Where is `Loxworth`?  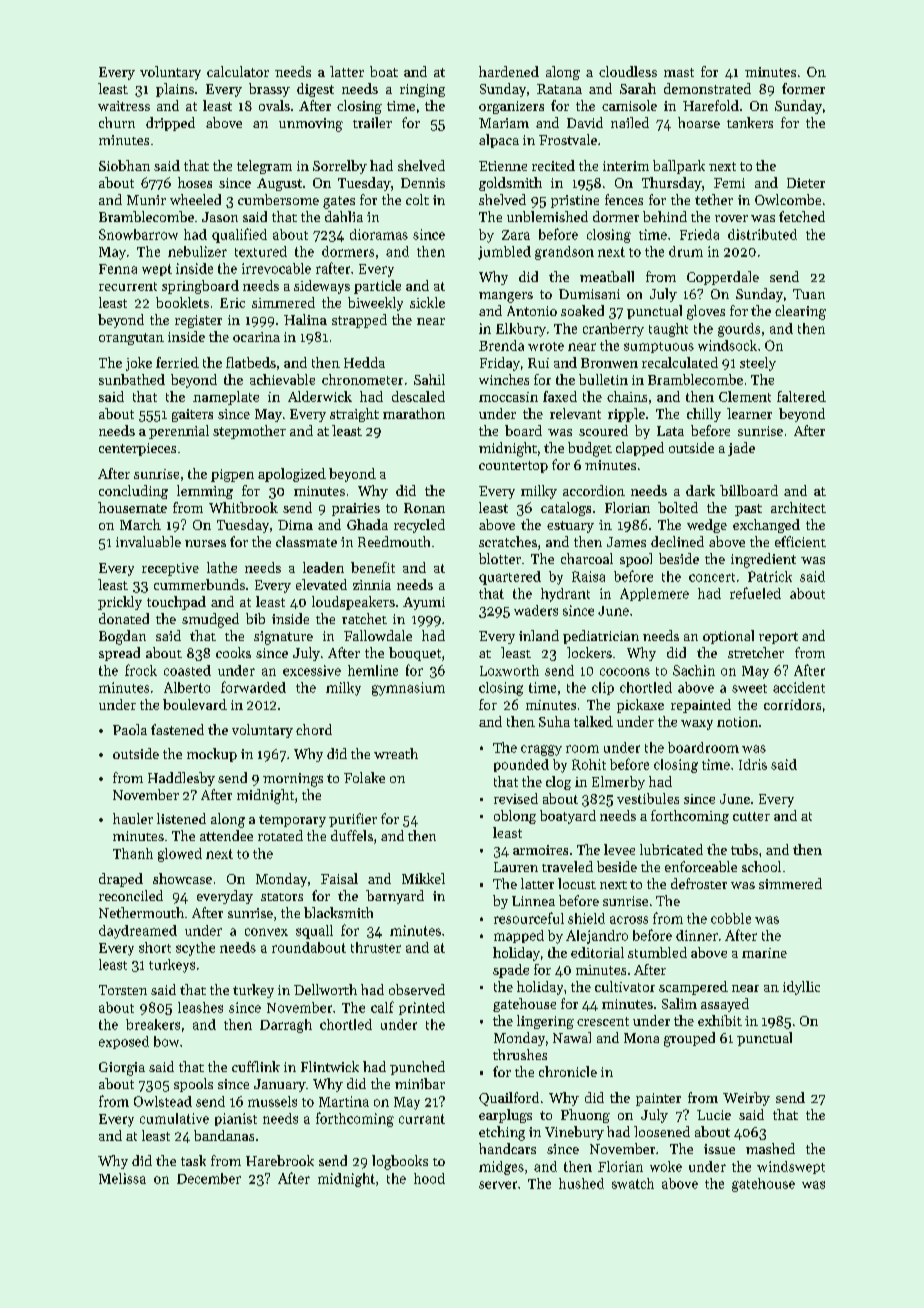 Loxworth is located at coordinates (509, 670).
